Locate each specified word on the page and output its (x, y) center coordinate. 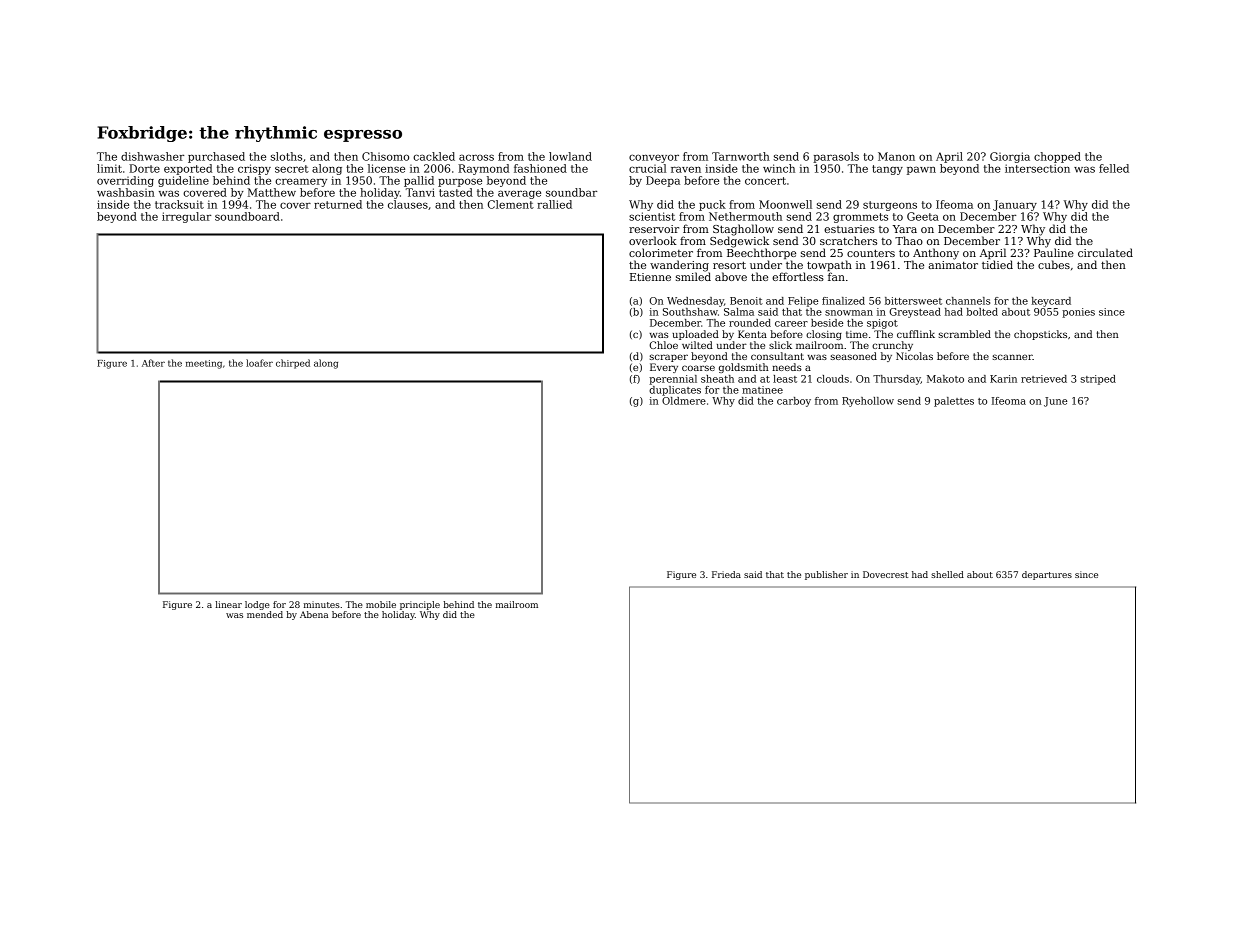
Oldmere (684, 401)
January (1015, 205)
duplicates (675, 391)
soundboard (247, 216)
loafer (259, 363)
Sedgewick (739, 242)
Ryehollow (868, 402)
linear (228, 604)
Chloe (663, 345)
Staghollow (743, 230)
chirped (293, 364)
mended (265, 614)
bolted (982, 312)
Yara (905, 229)
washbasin (126, 192)
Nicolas (914, 356)
